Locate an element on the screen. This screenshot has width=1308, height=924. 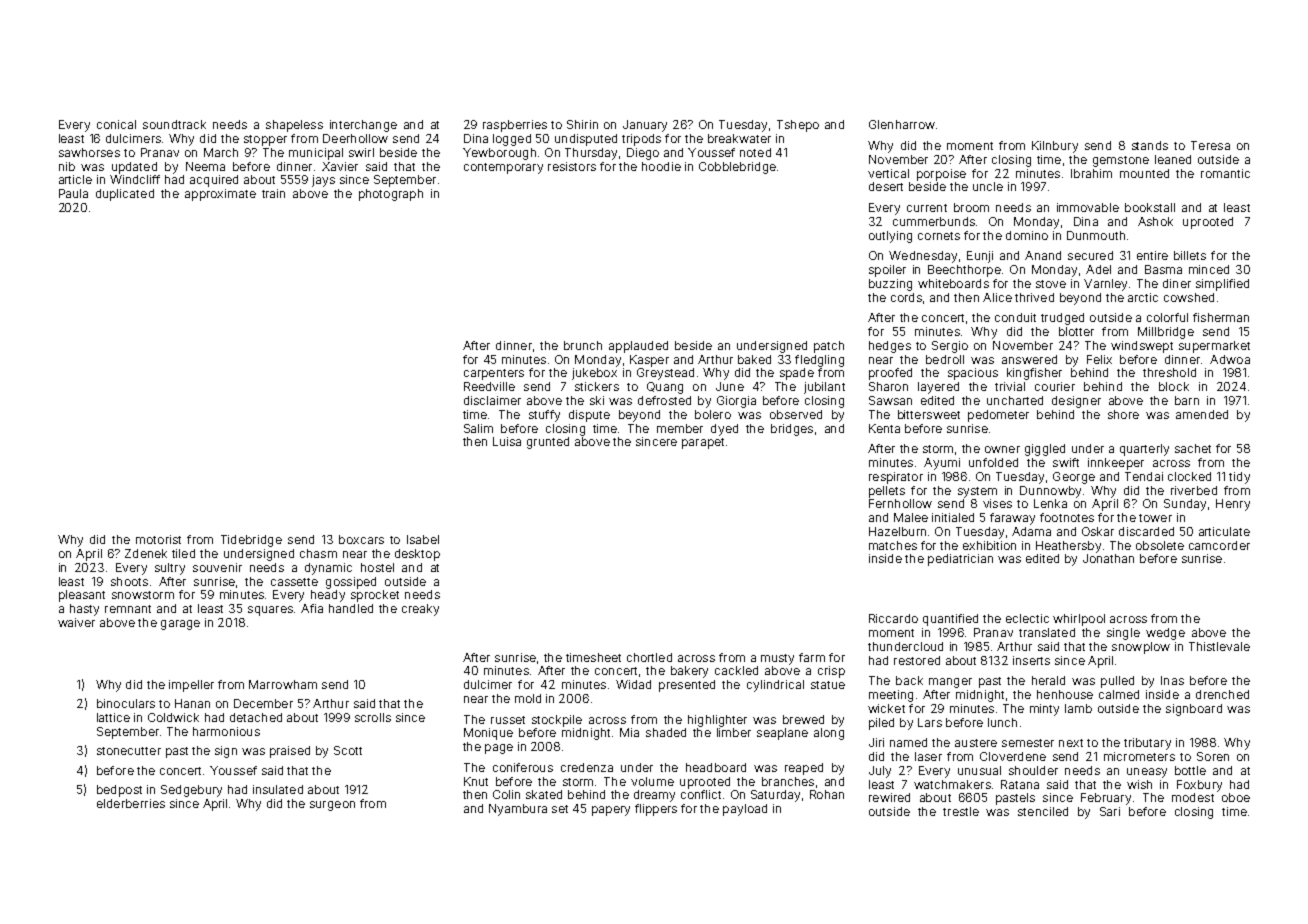
camcorder is located at coordinates (1219, 545).
